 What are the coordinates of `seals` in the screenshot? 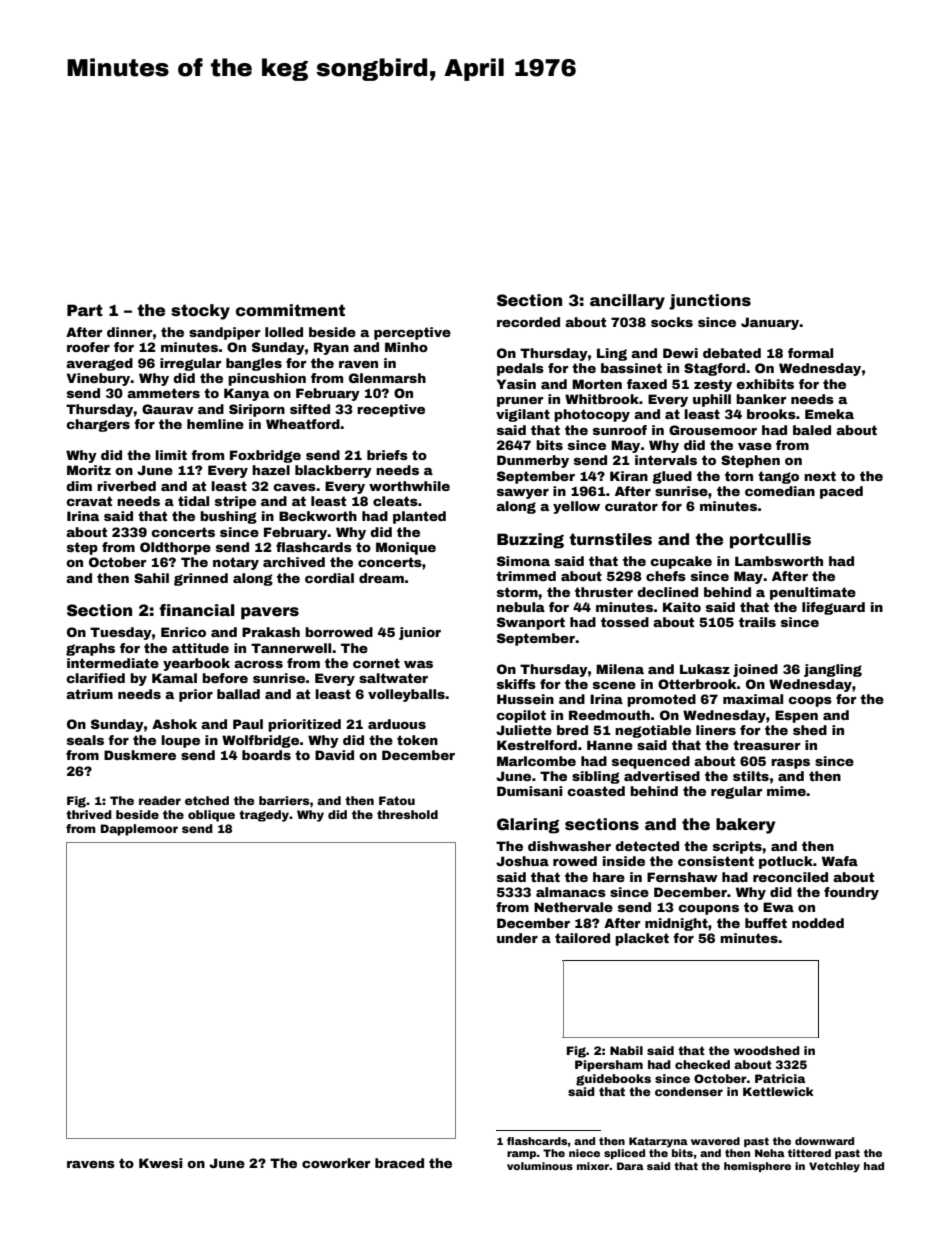 It's located at (85, 740).
